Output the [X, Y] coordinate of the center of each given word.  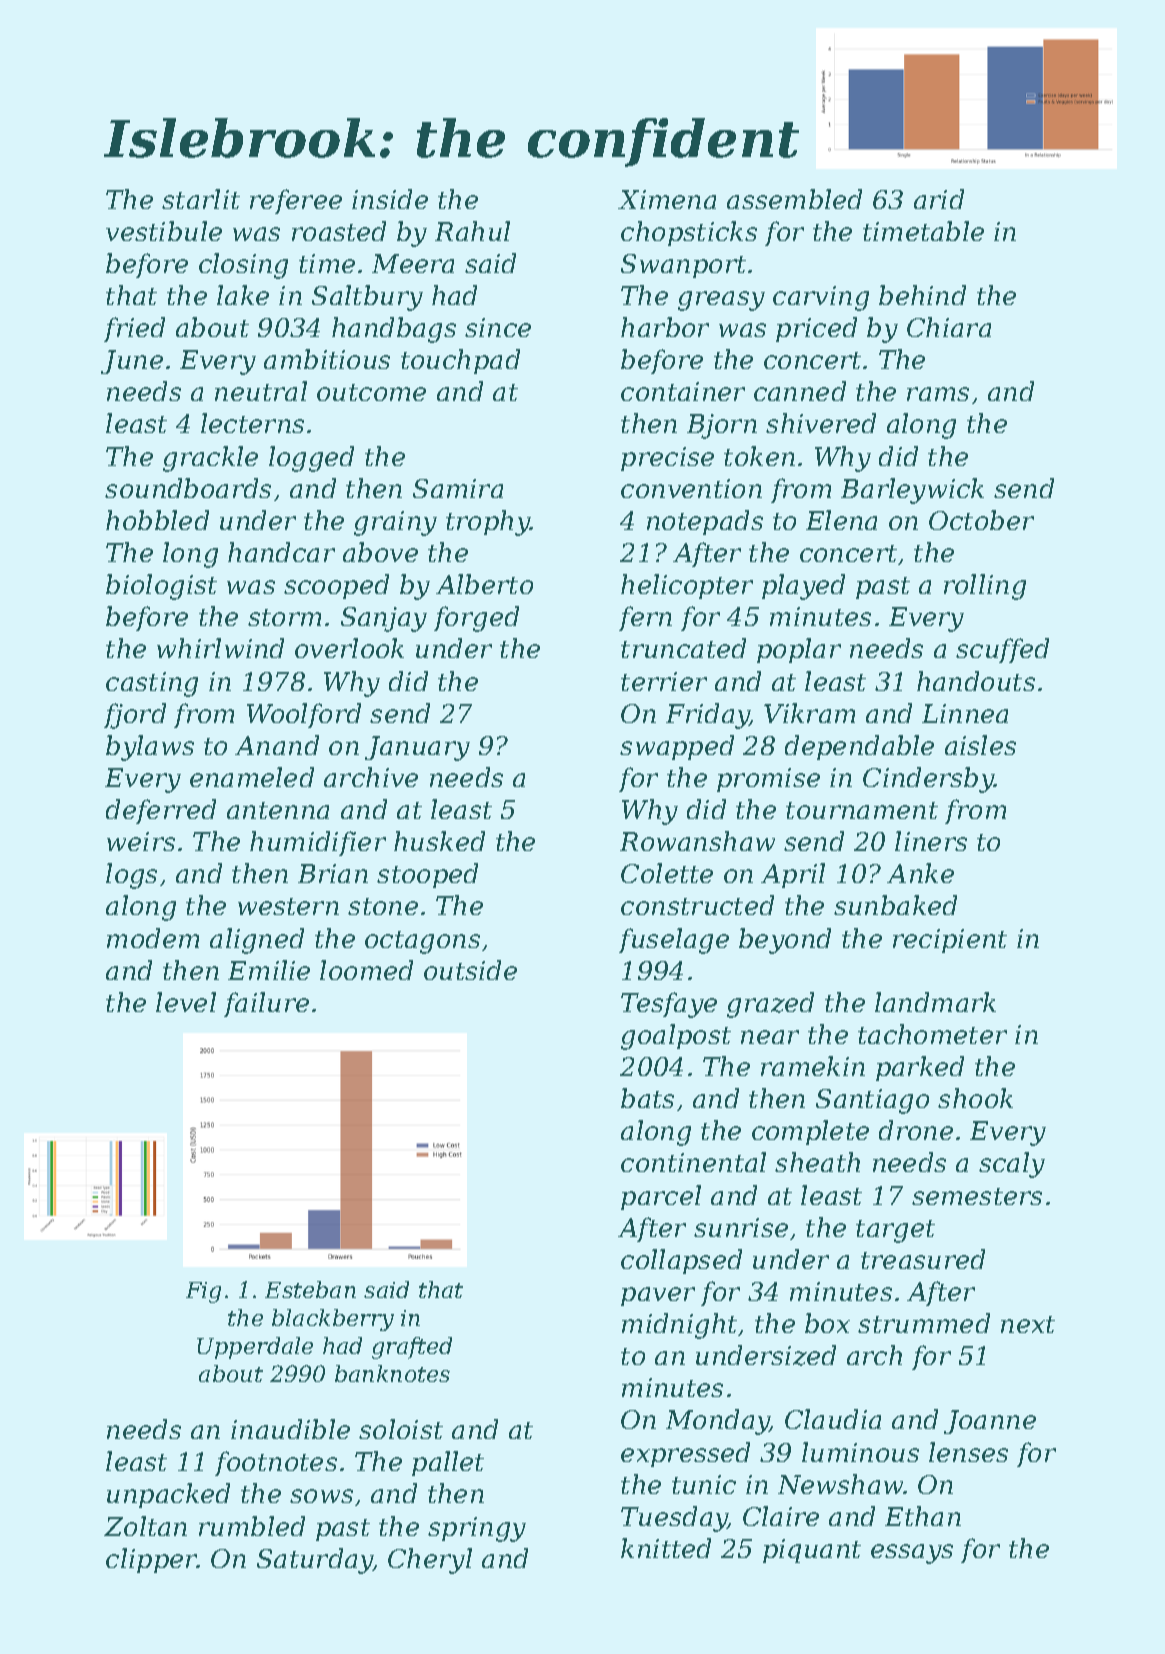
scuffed [1002, 650]
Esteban [310, 1289]
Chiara [949, 327]
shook [975, 1098]
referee [296, 201]
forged [476, 619]
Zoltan [145, 1526]
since [498, 327]
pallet [448, 1463]
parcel [661, 1197]
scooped [336, 586]
